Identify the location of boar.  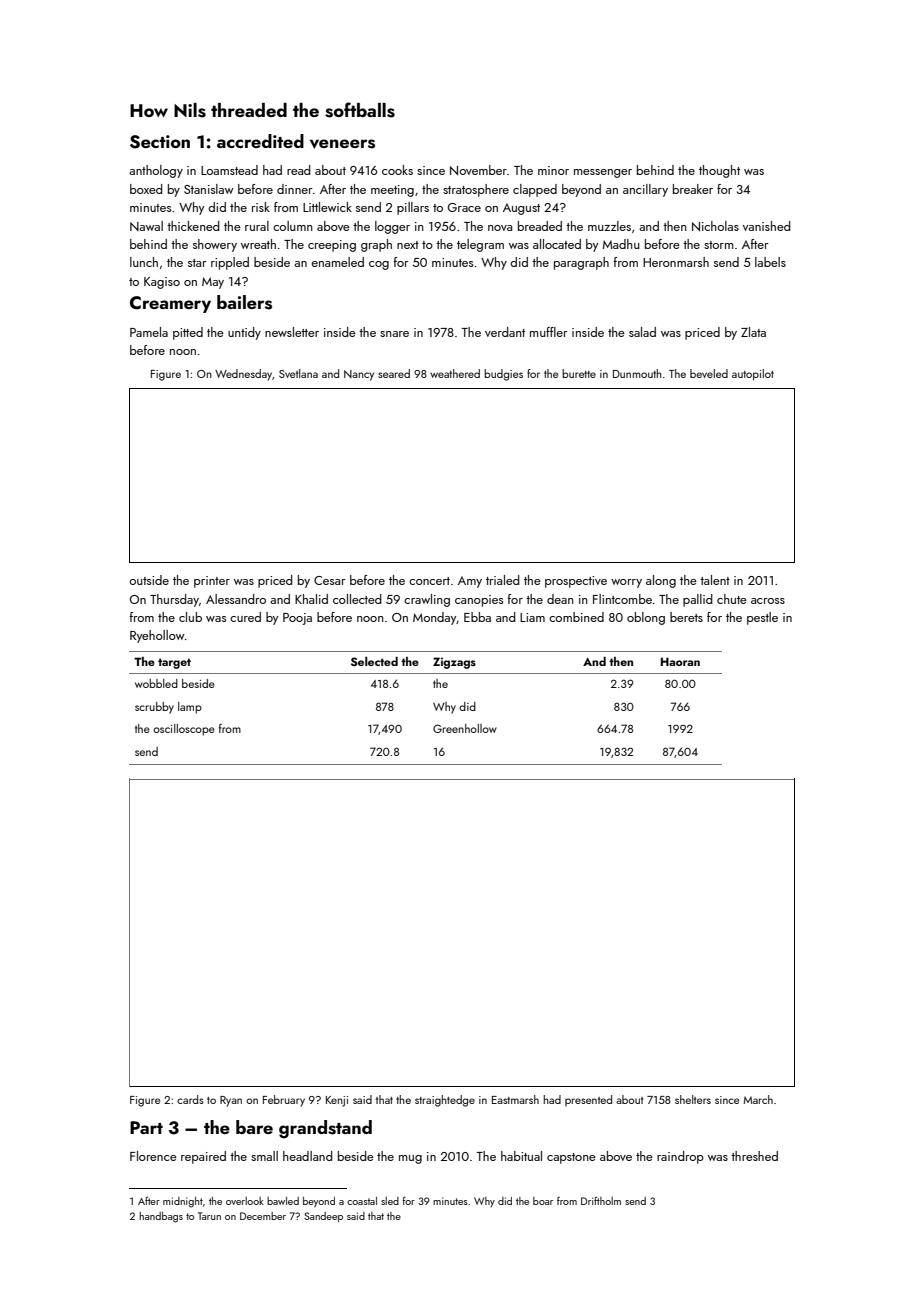
(543, 1201).
